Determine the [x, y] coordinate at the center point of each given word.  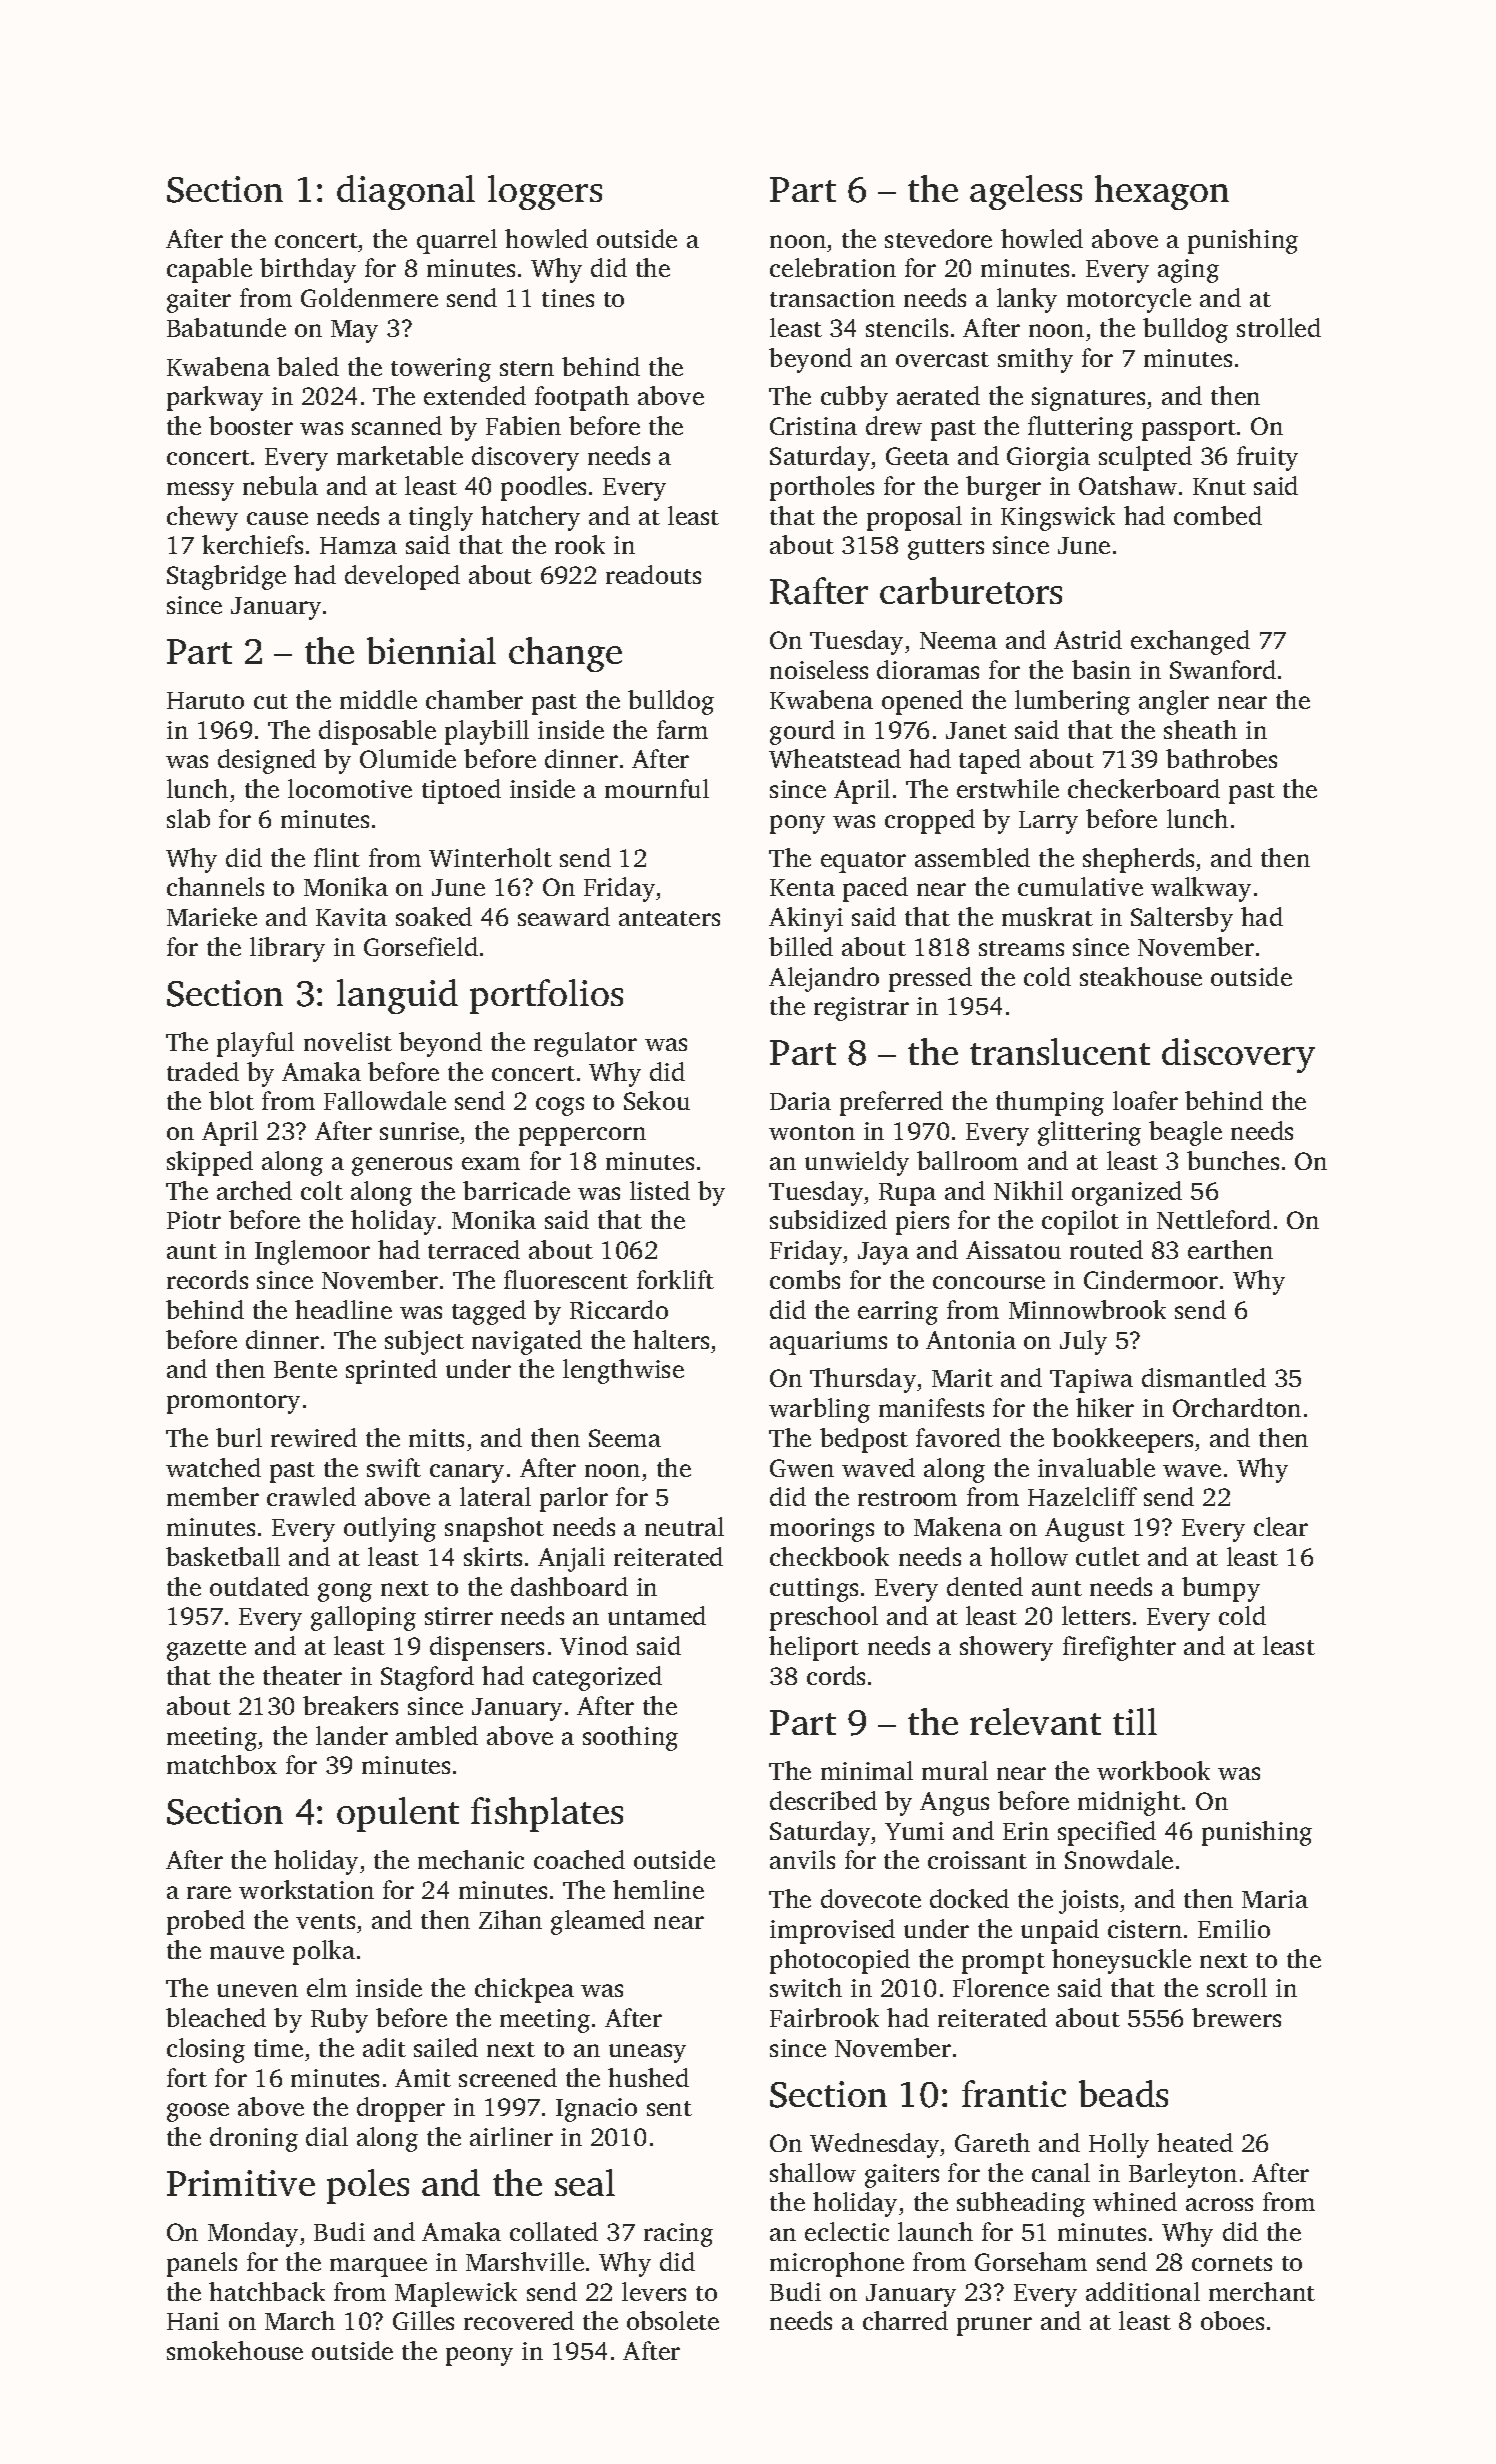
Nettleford [1214, 1219]
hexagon [1162, 192]
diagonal [406, 192]
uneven [257, 1990]
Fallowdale [385, 1100]
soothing [630, 1738]
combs [805, 1279]
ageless [1026, 192]
